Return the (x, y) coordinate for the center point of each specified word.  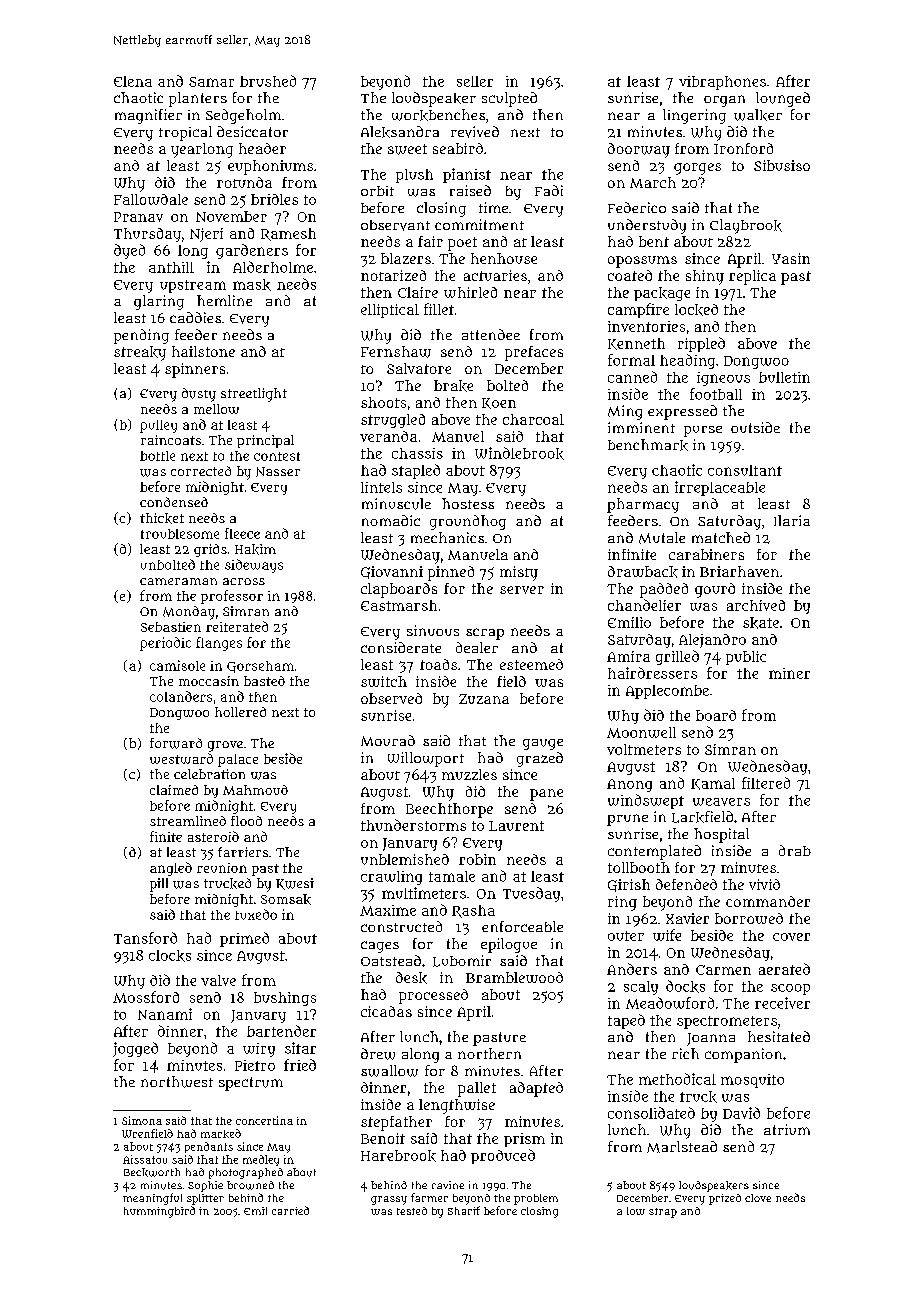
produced (503, 1156)
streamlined (188, 821)
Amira (628, 656)
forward (176, 743)
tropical (185, 133)
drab (795, 850)
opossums (642, 262)
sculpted (509, 99)
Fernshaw (396, 352)
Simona (142, 1120)
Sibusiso (782, 165)
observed (391, 698)
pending (141, 336)
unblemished (405, 859)
